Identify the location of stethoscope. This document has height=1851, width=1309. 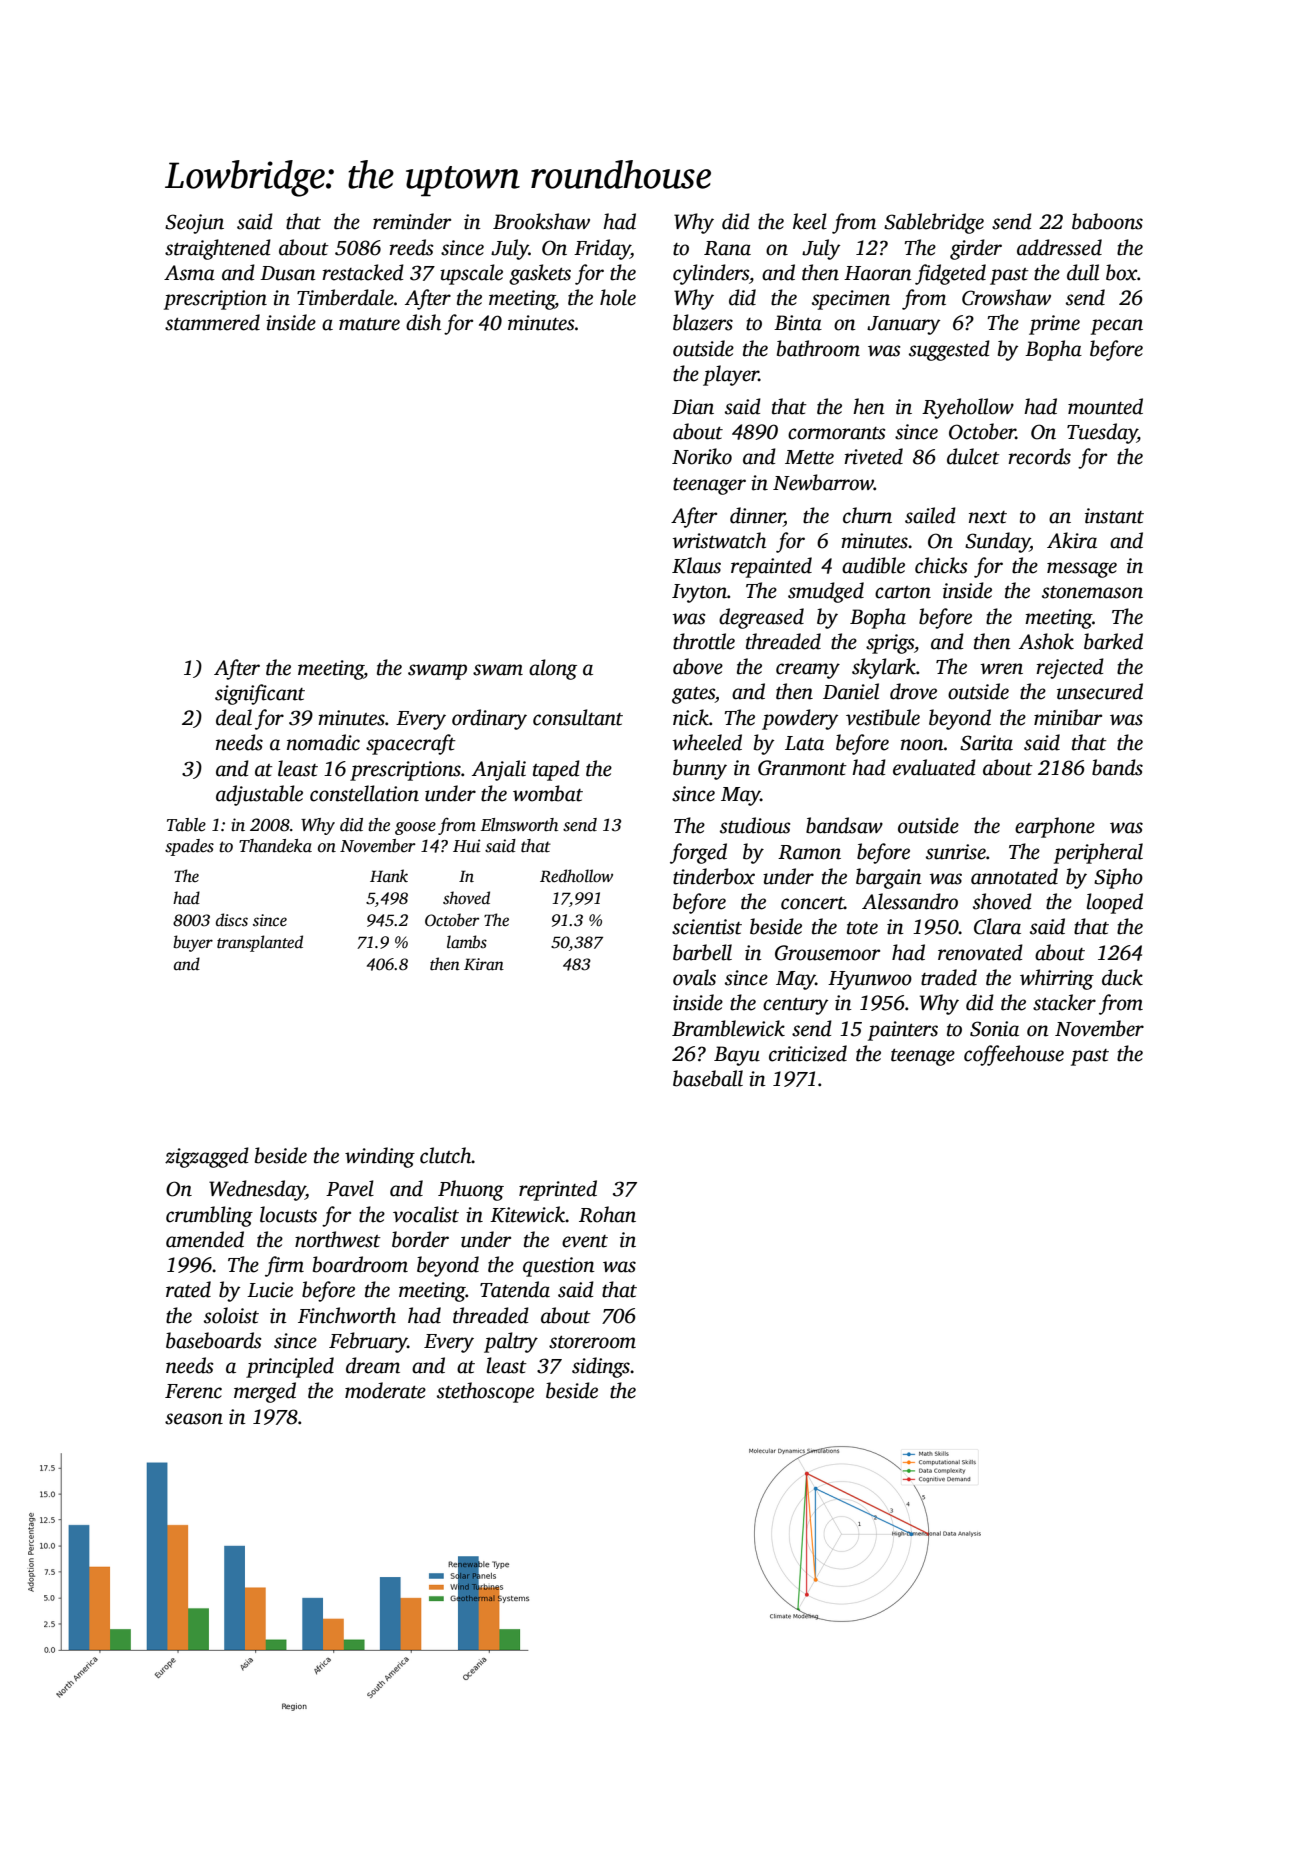
(485, 1392).
